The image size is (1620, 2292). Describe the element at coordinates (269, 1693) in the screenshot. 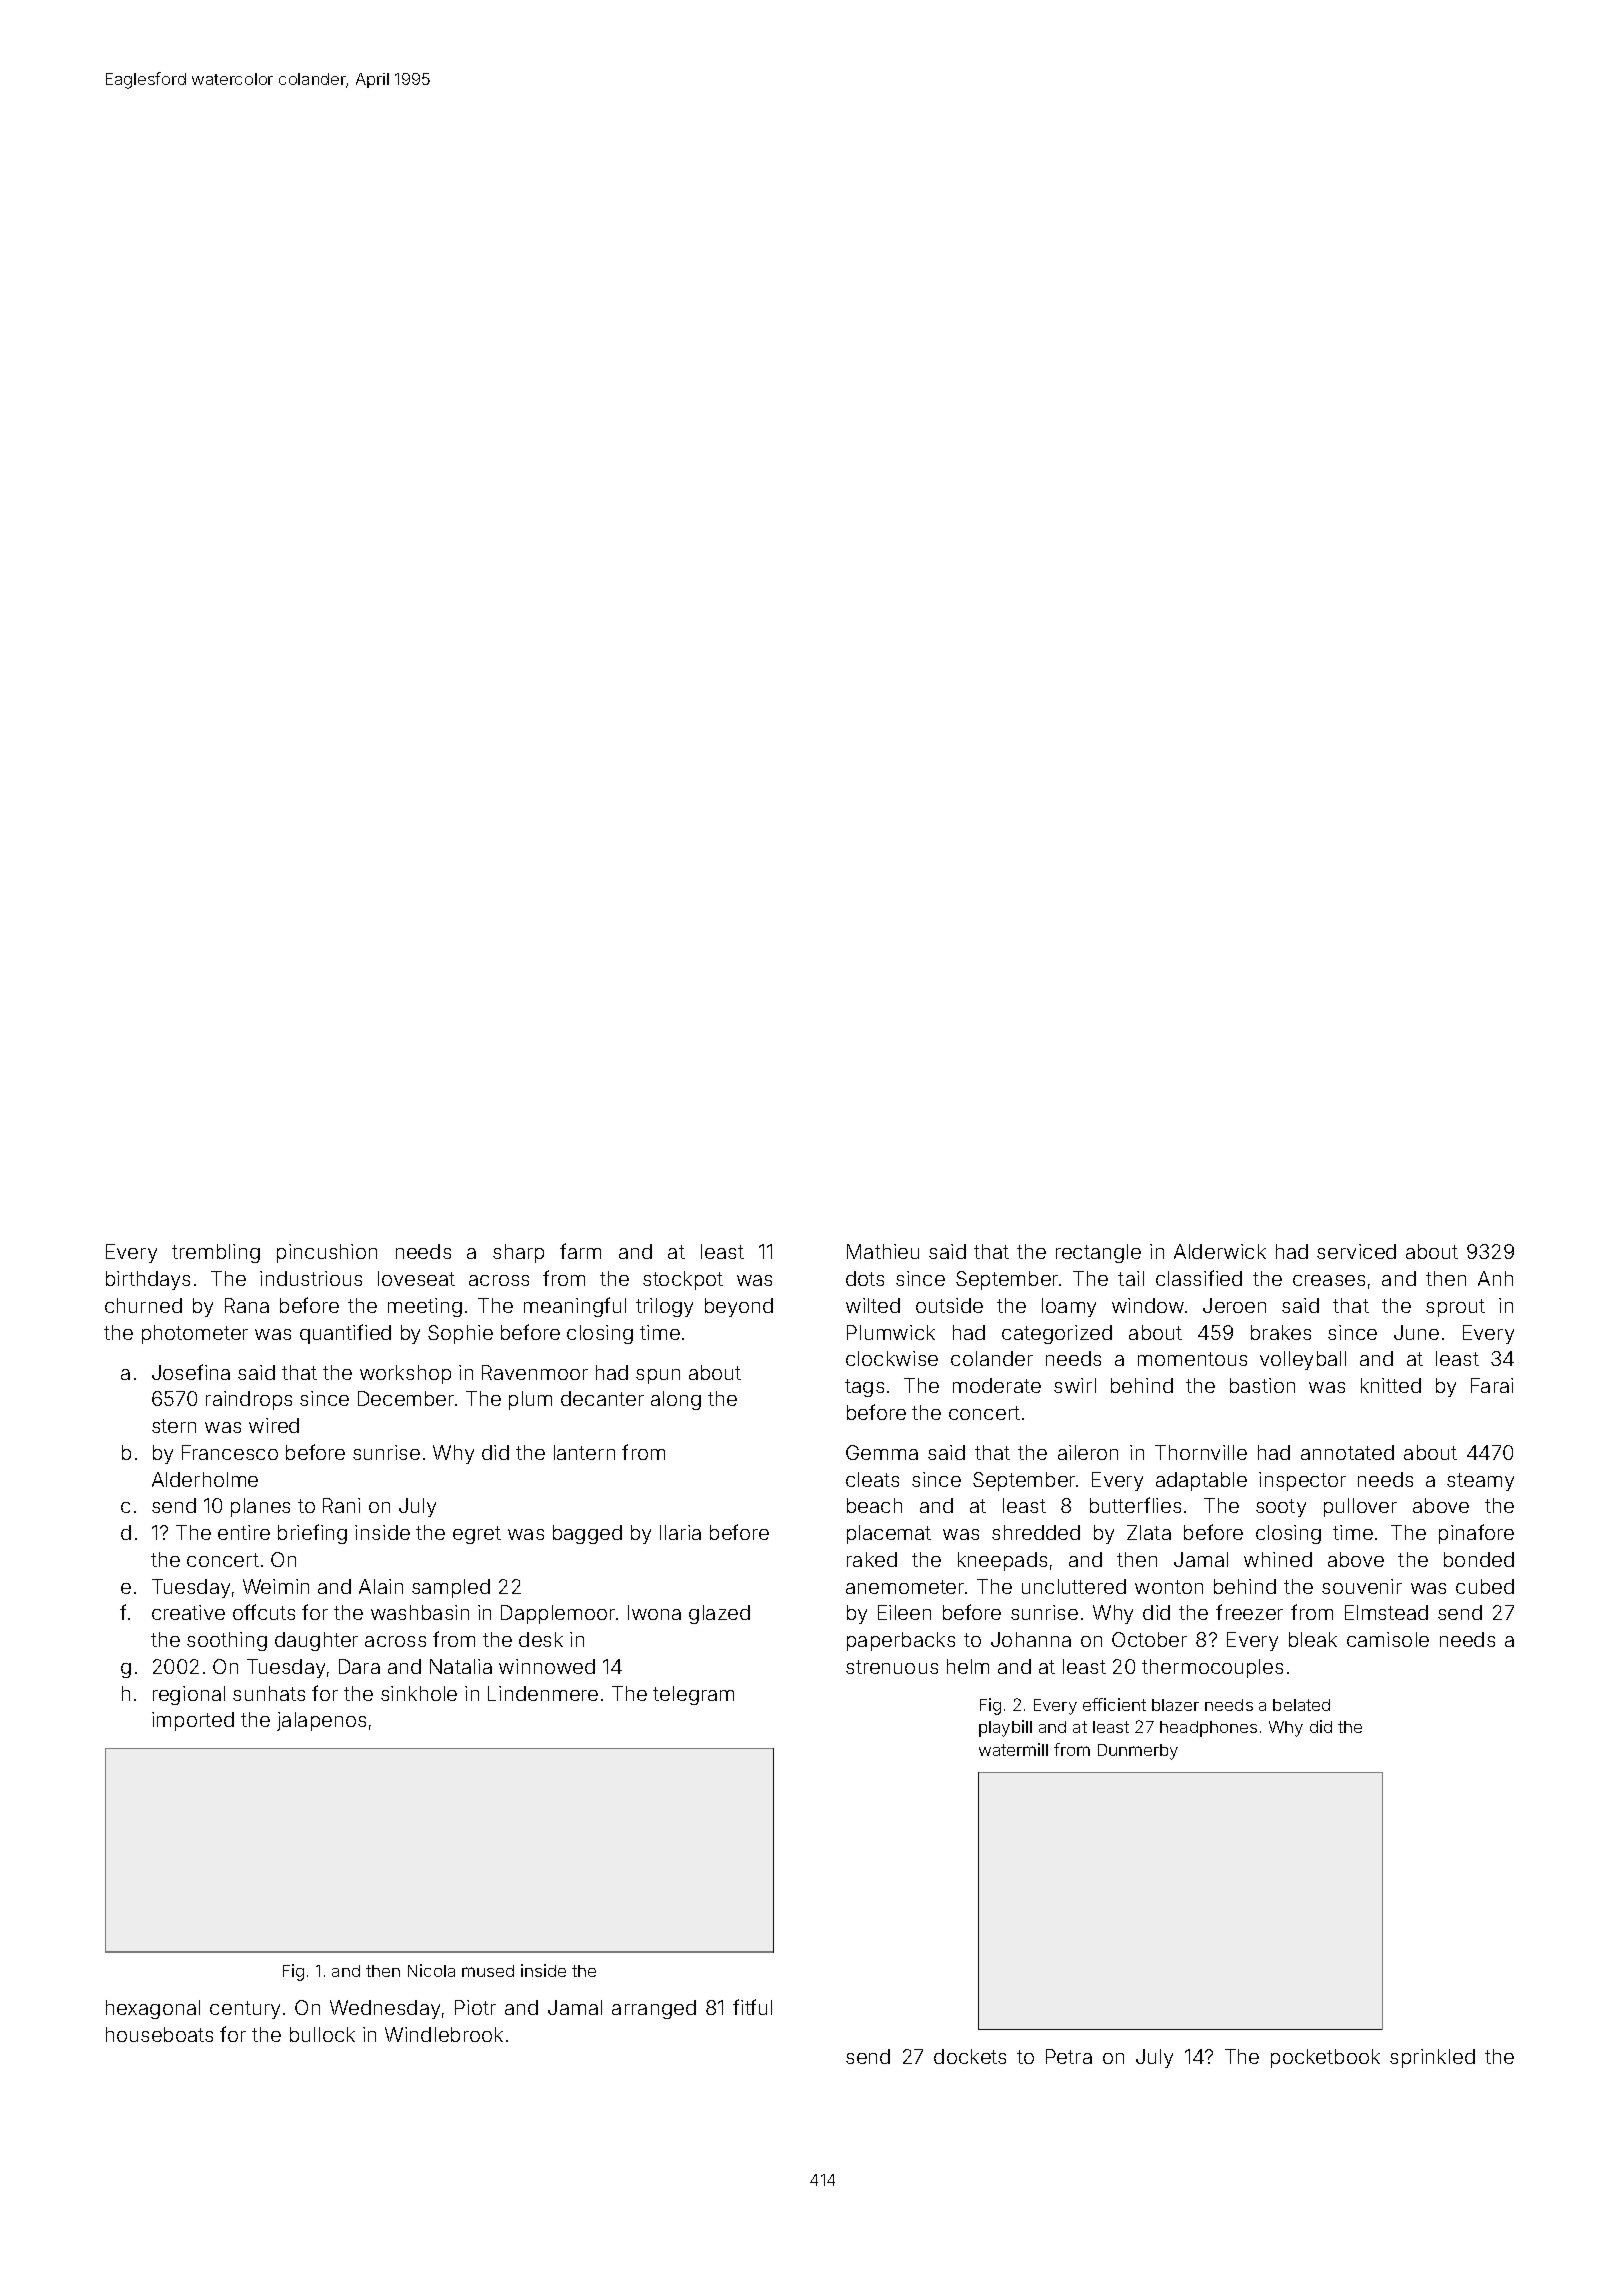

I see `sunhats` at that location.
